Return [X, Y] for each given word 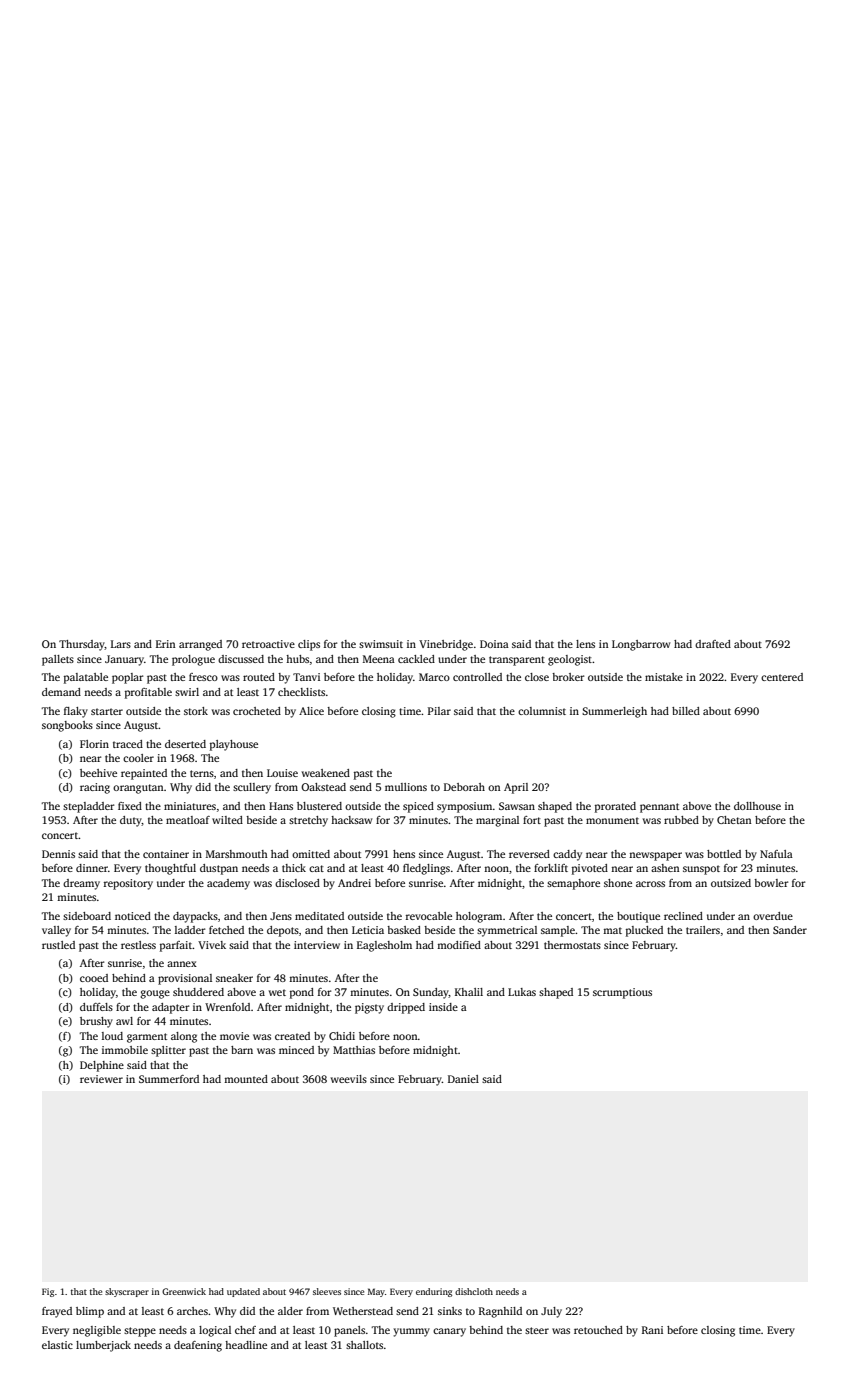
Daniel [463, 1079]
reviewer [101, 1079]
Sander [790, 930]
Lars [121, 644]
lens [585, 644]
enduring [434, 1292]
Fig [48, 1292]
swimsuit [381, 644]
